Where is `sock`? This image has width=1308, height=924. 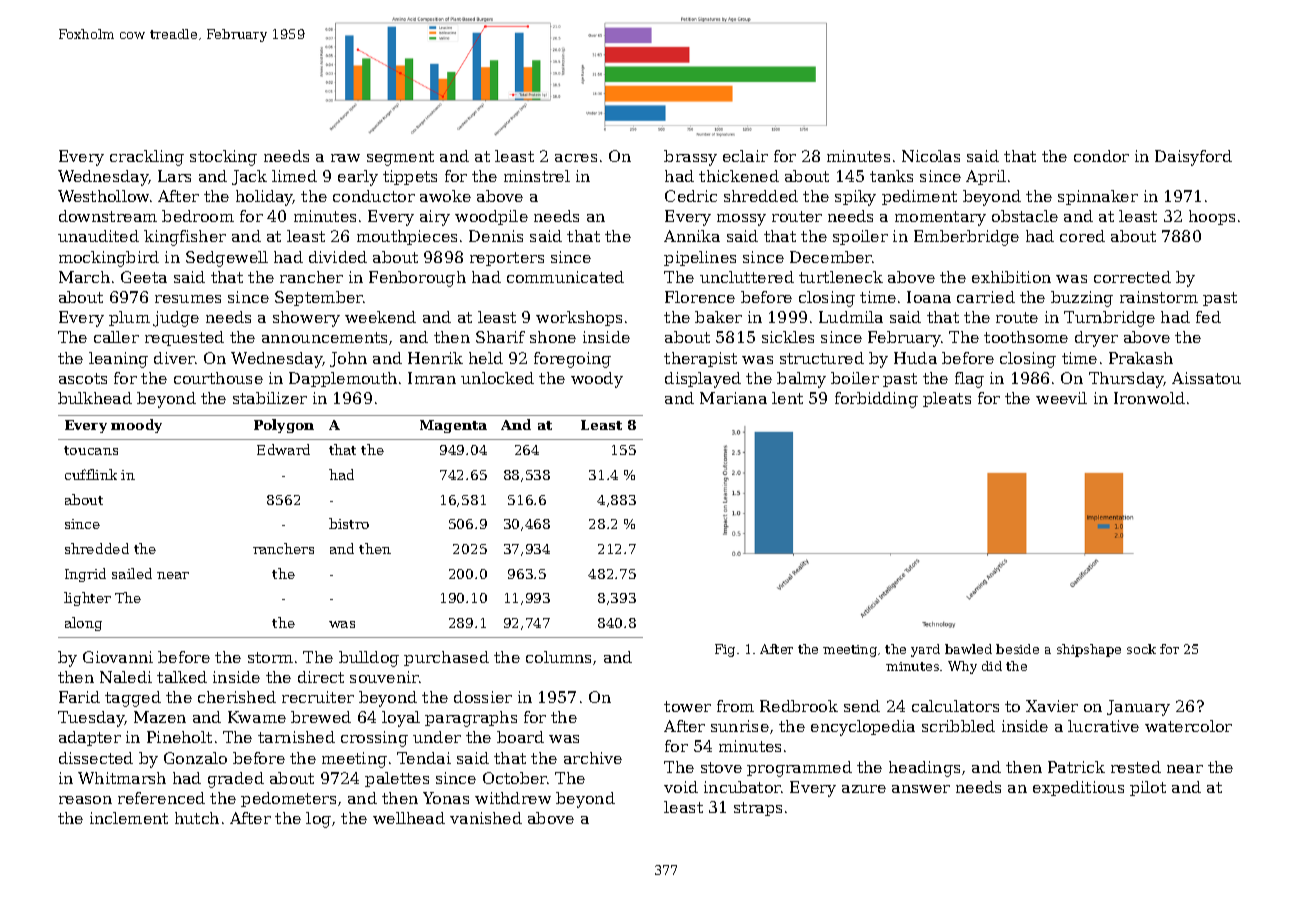
sock is located at coordinates (1141, 649).
